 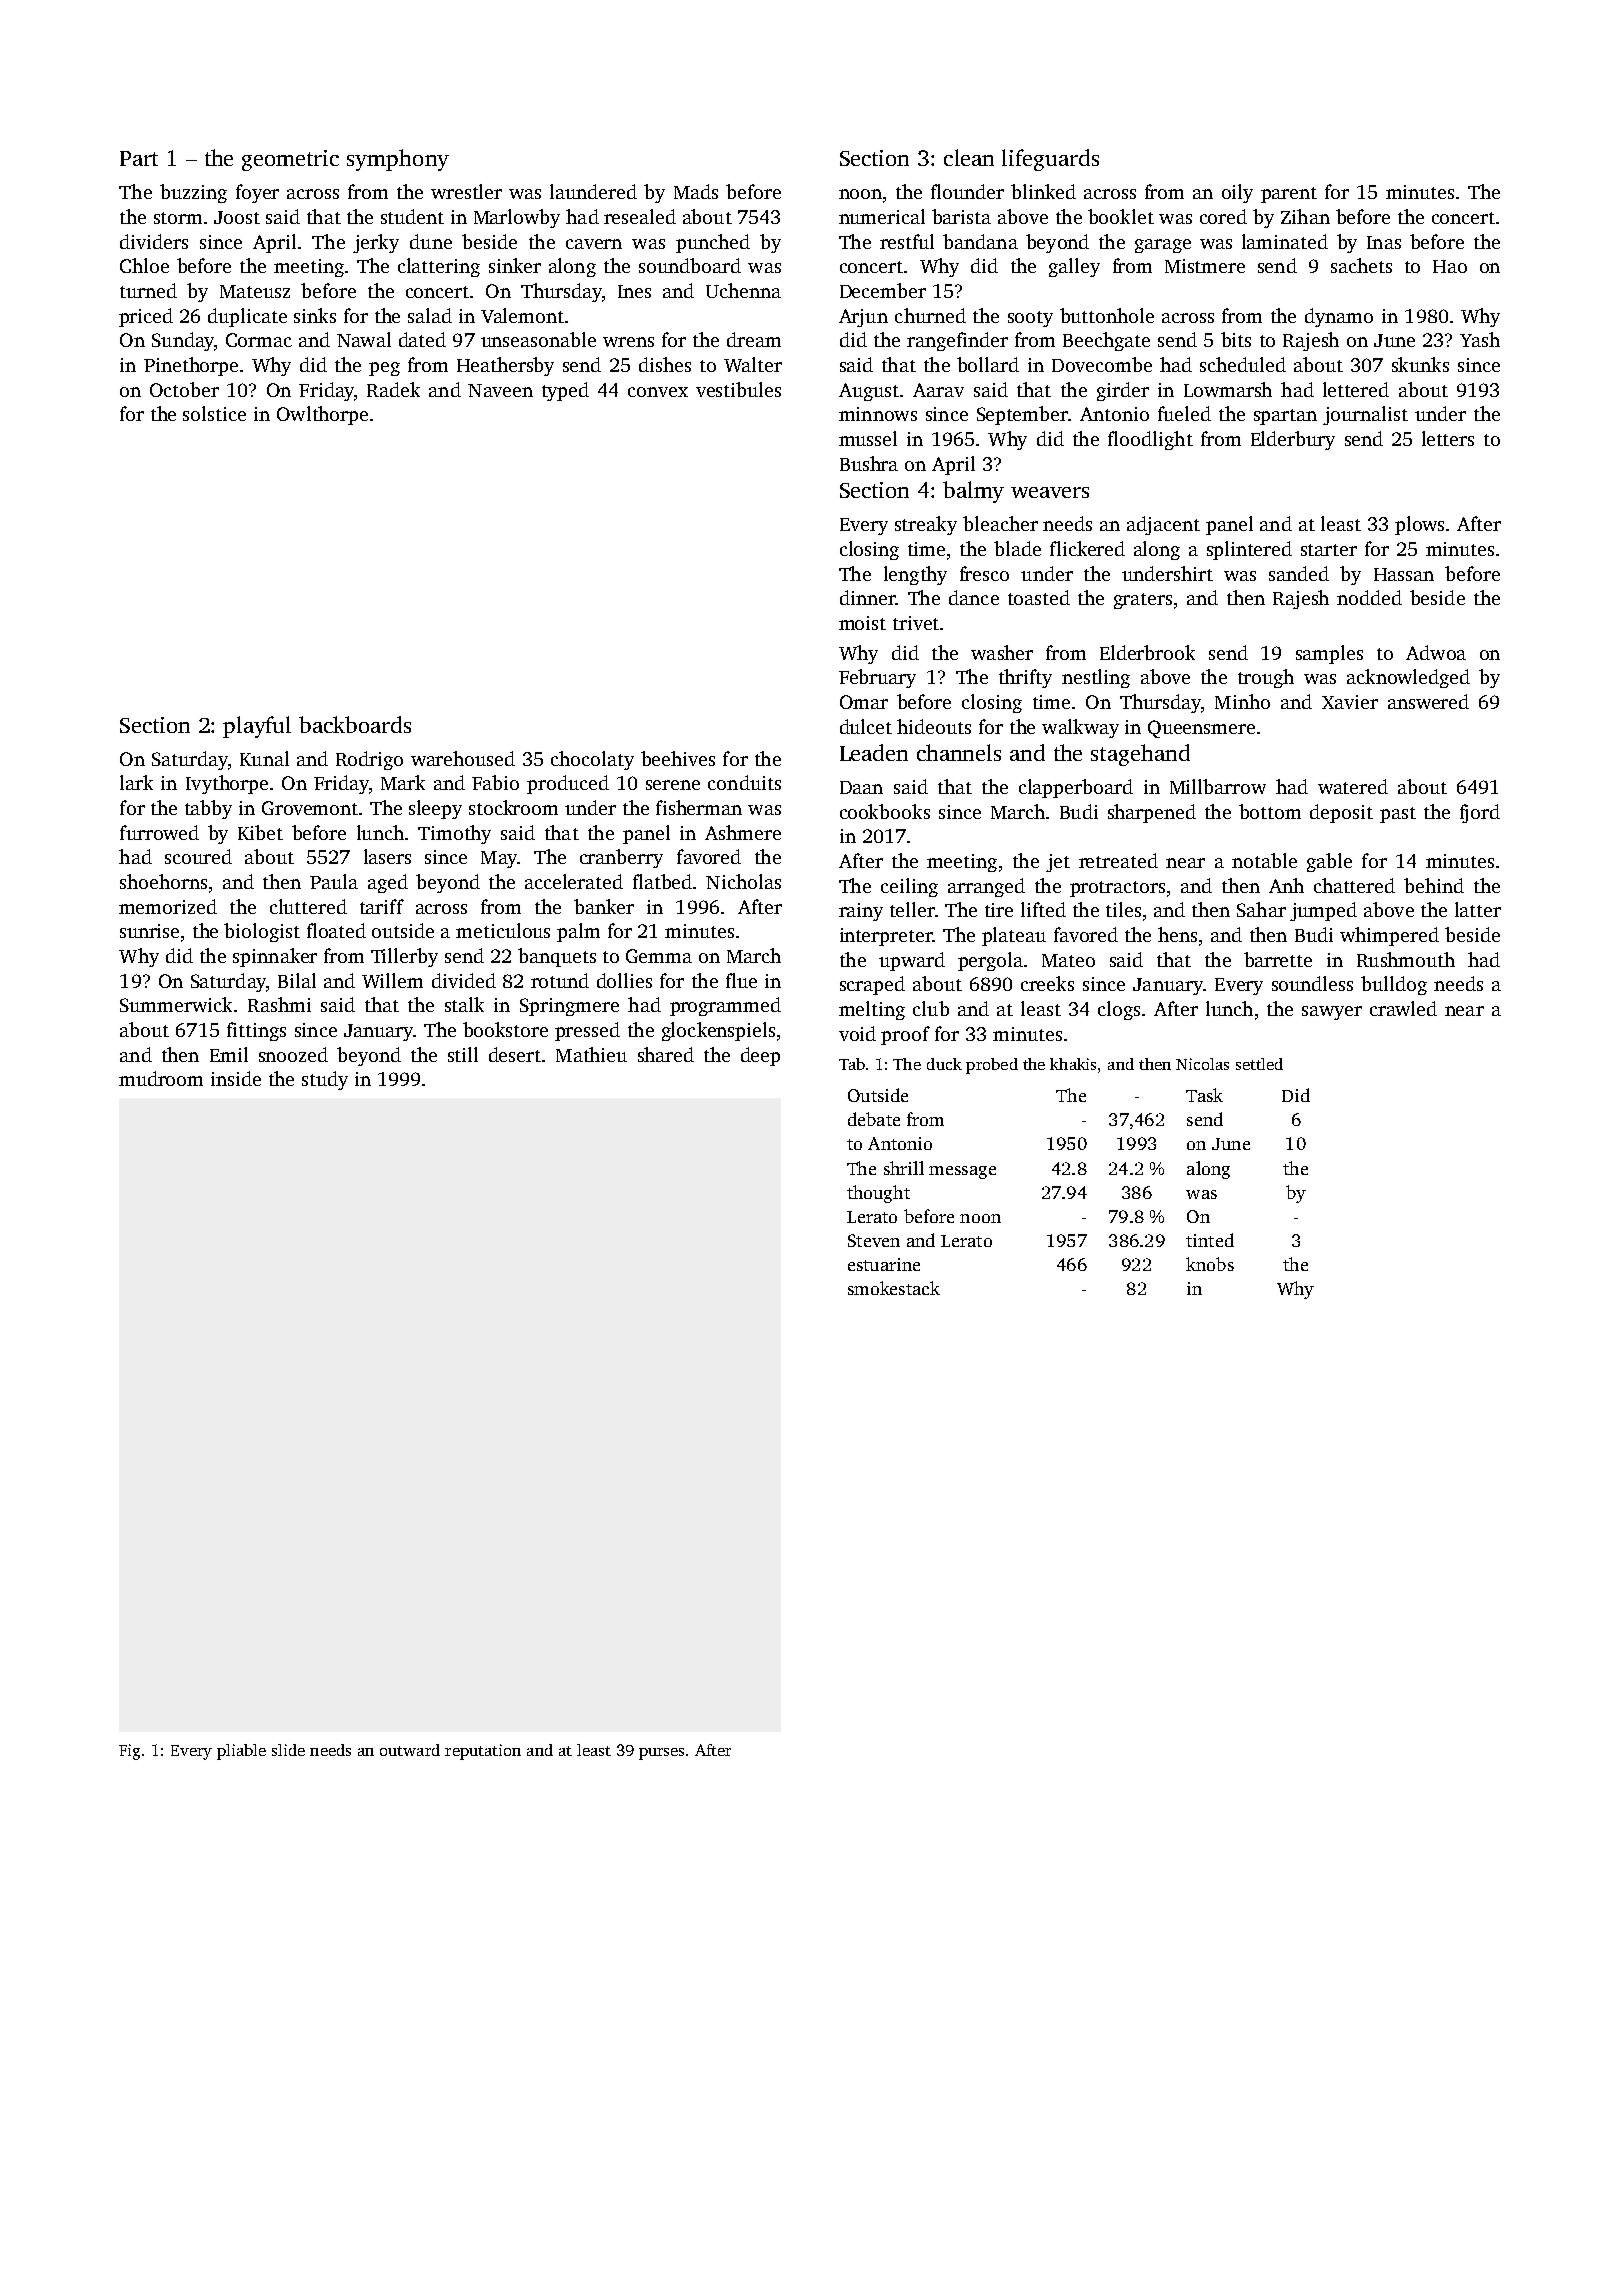 What do you see at coordinates (257, 727) in the image?
I see `playful` at bounding box center [257, 727].
